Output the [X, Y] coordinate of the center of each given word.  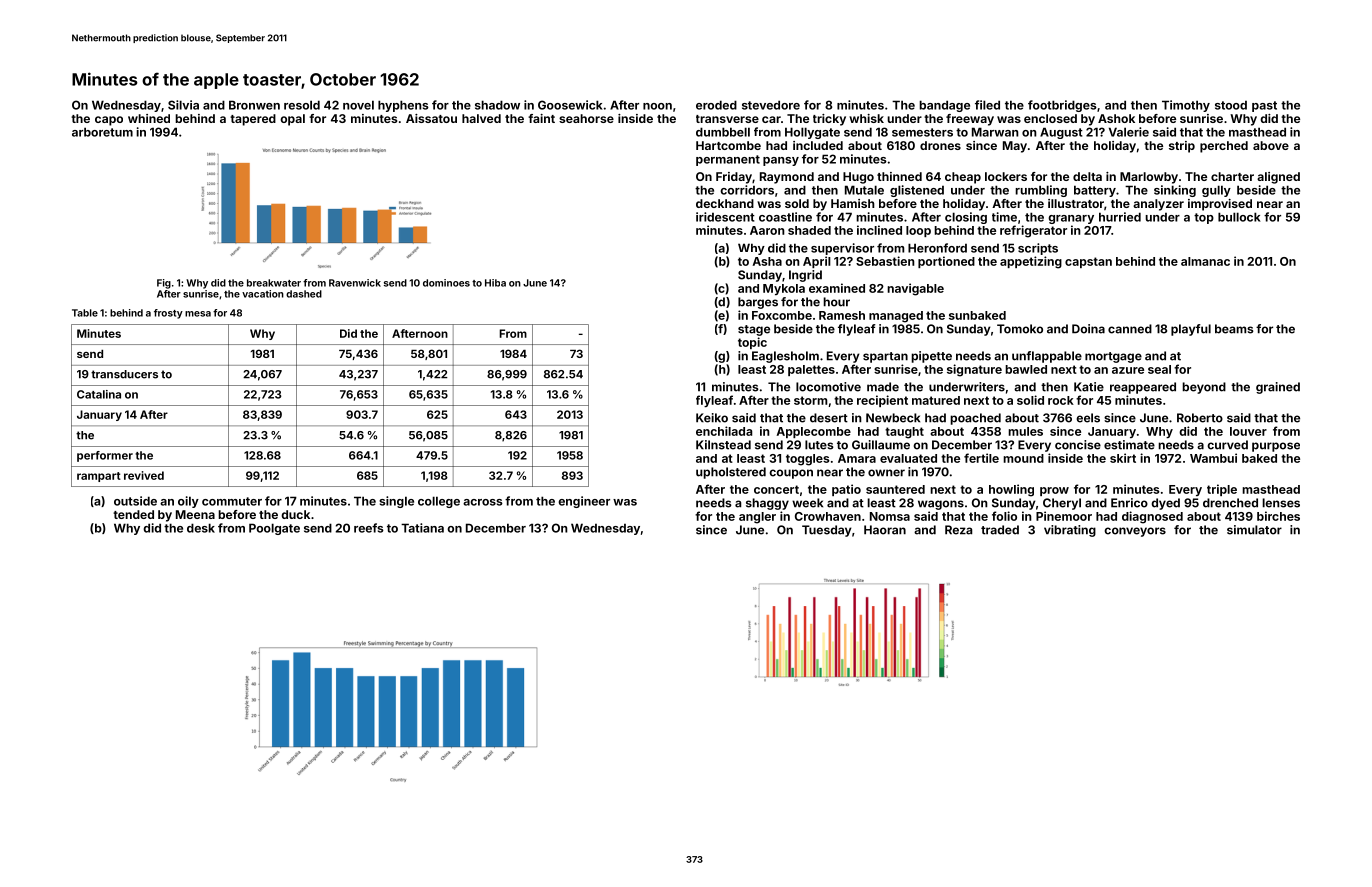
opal [292, 120]
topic [752, 343]
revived [144, 475]
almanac [1205, 261]
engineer [584, 502]
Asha [767, 261]
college [439, 502]
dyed [1165, 504]
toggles [808, 460]
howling [1011, 490]
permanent [728, 160]
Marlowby [1149, 178]
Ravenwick [355, 283]
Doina [1088, 329]
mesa [198, 314]
